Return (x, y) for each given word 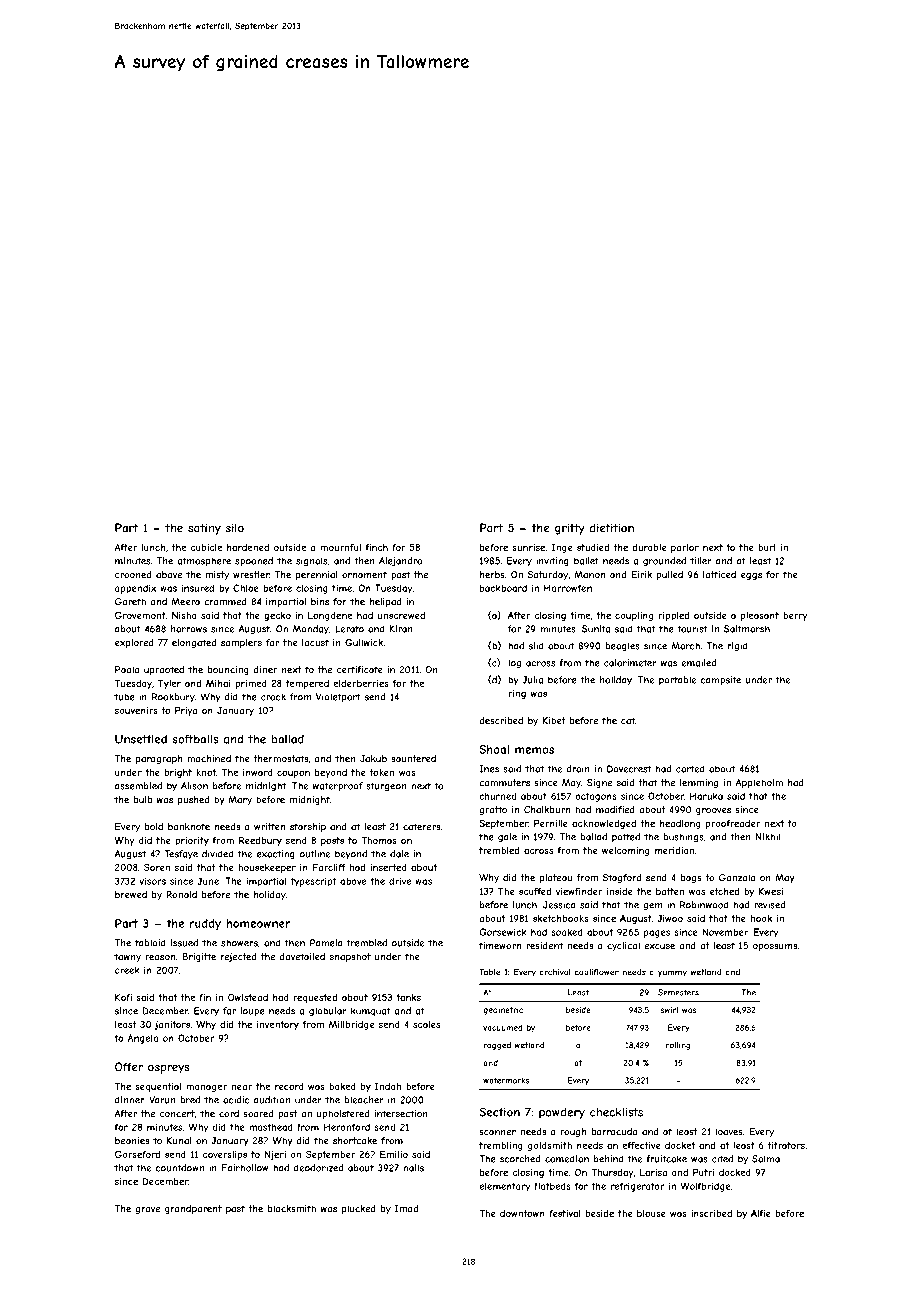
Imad (406, 1209)
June (208, 881)
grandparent (193, 1209)
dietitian (612, 528)
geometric (503, 1011)
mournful (340, 547)
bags (691, 878)
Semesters (678, 992)
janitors (172, 1025)
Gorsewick (502, 932)
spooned (254, 561)
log (514, 664)
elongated (194, 643)
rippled (674, 616)
